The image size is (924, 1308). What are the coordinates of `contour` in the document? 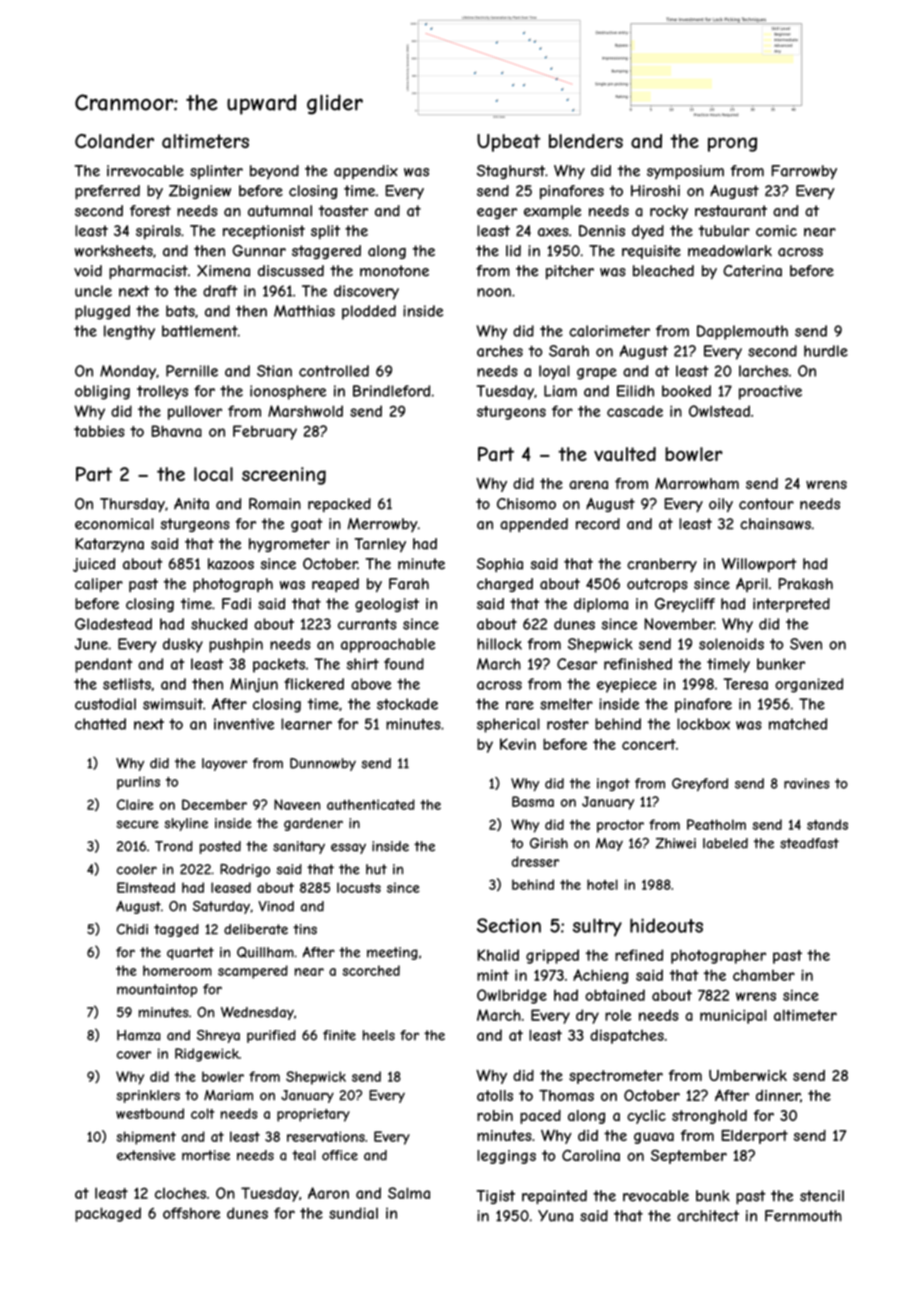 It's located at (766, 504).
